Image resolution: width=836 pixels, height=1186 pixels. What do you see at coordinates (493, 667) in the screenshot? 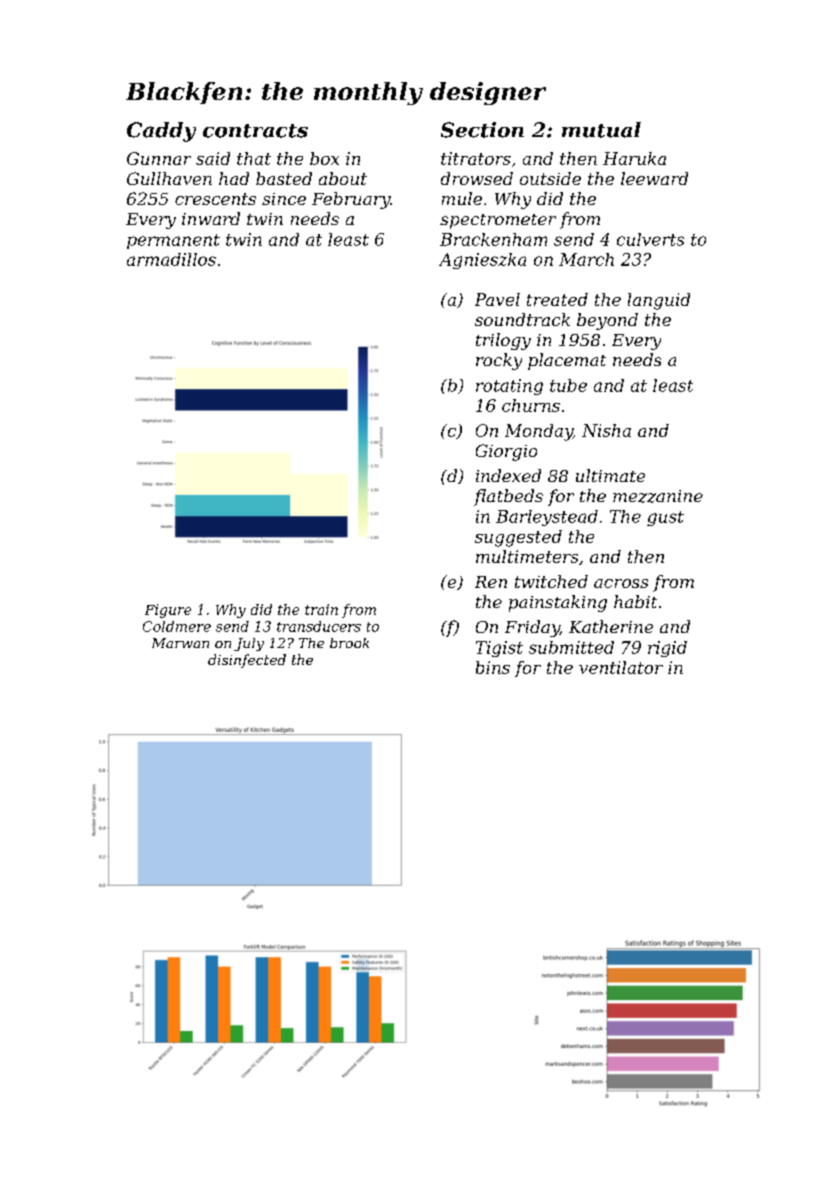
I see `bins` at bounding box center [493, 667].
